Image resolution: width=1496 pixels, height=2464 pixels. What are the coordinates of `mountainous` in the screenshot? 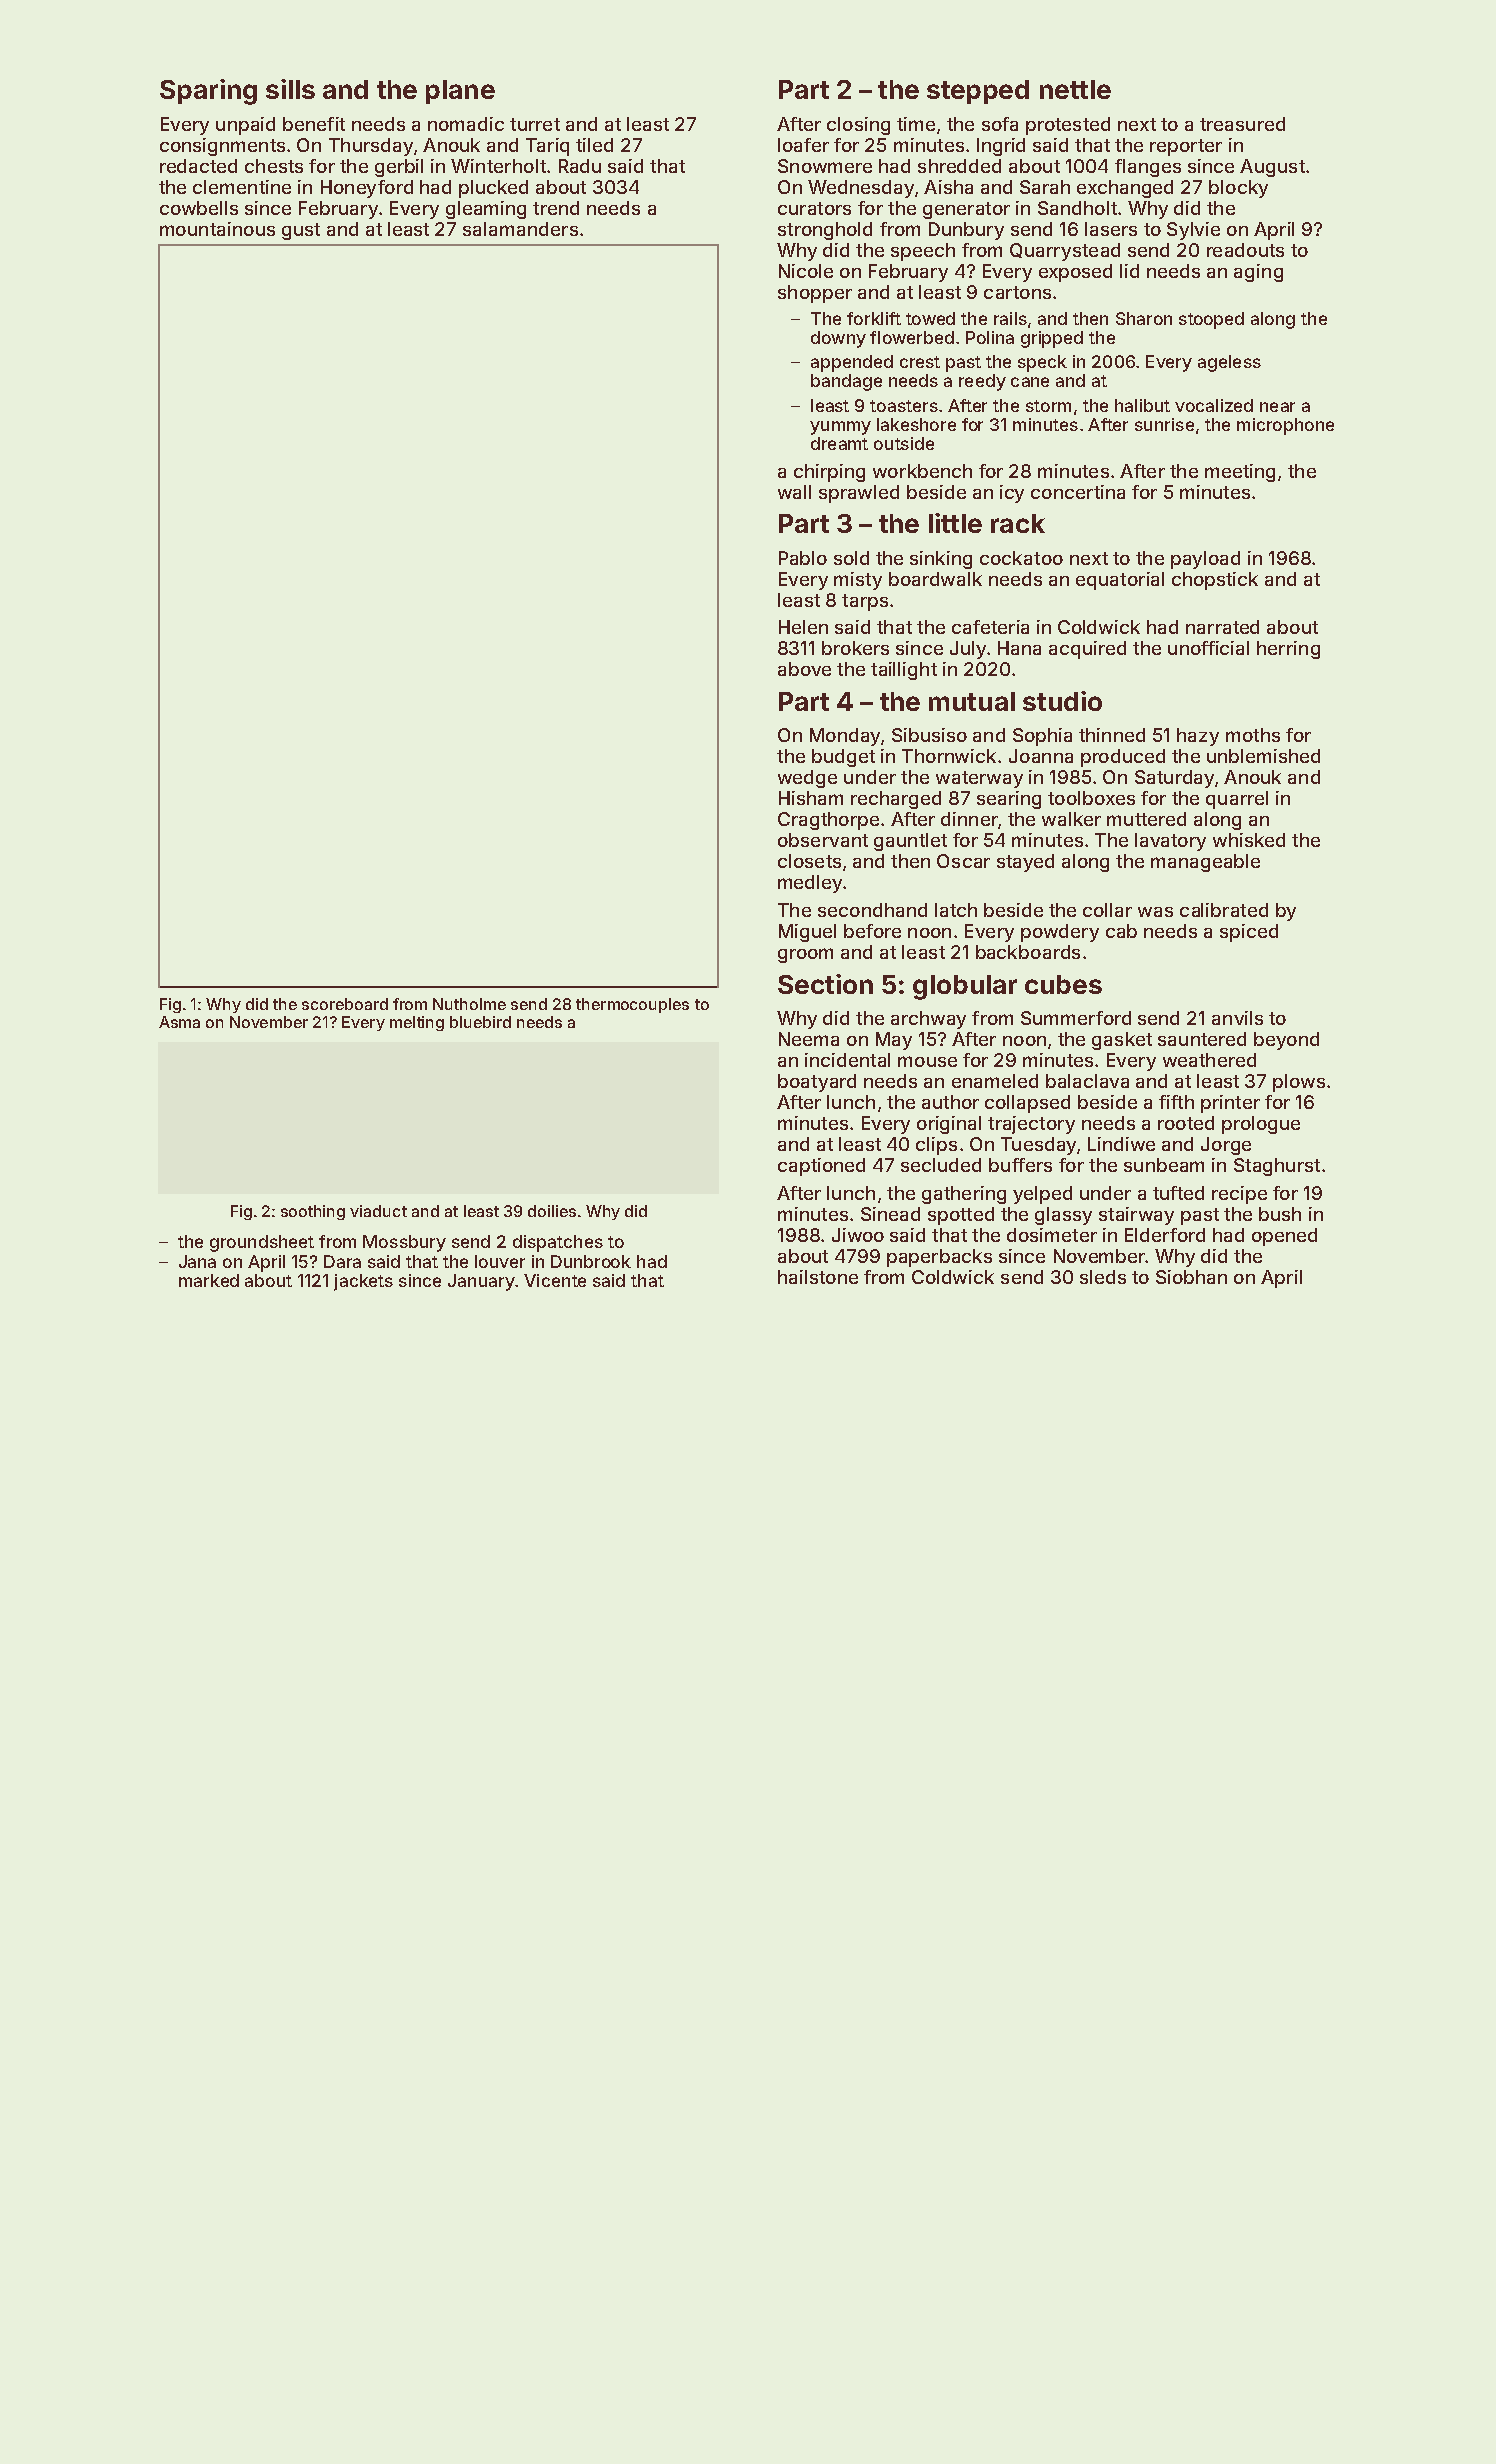 It's located at (217, 229).
